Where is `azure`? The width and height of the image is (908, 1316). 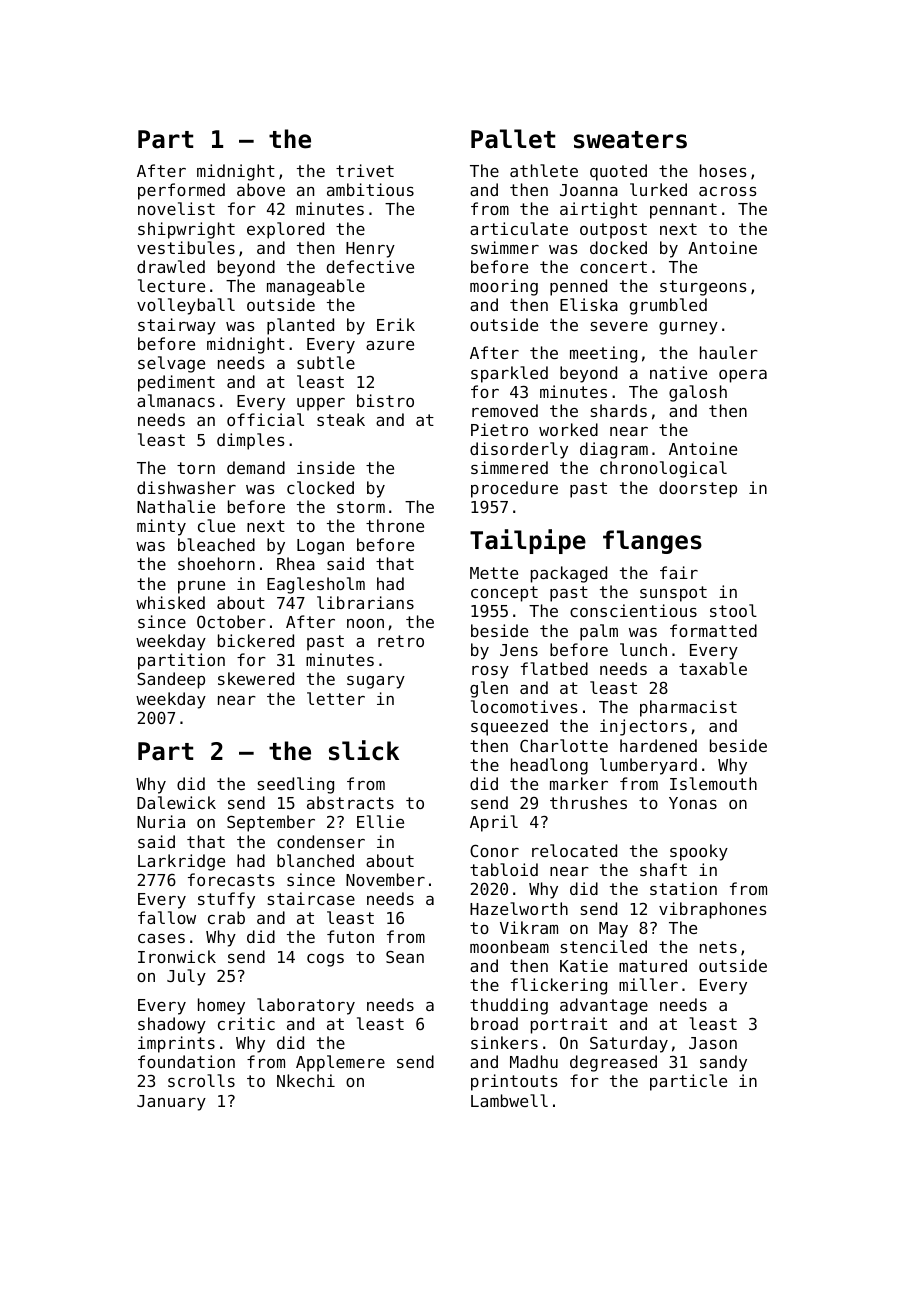
azure is located at coordinates (390, 345).
